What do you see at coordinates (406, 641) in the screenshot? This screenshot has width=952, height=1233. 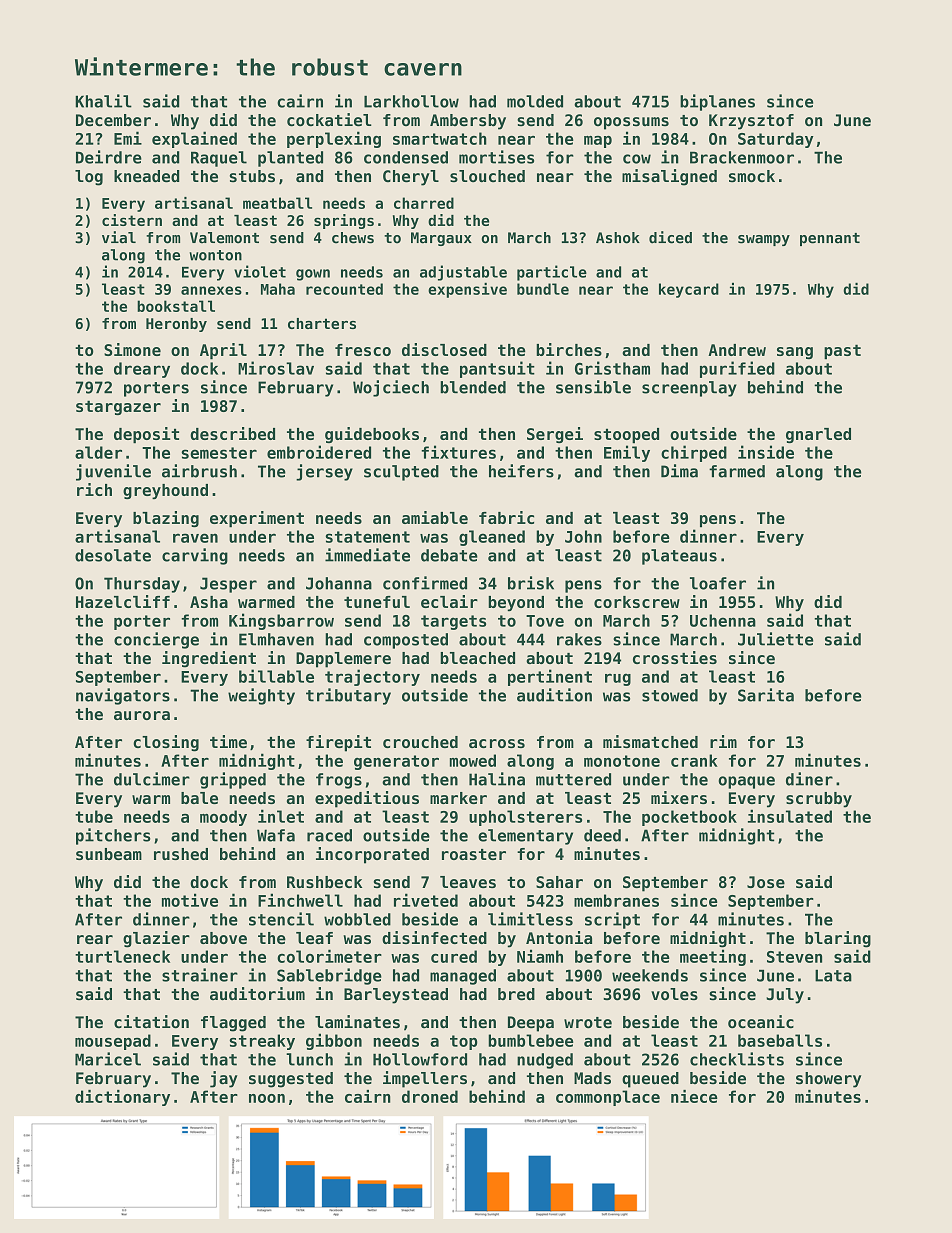 I see `composted` at bounding box center [406, 641].
